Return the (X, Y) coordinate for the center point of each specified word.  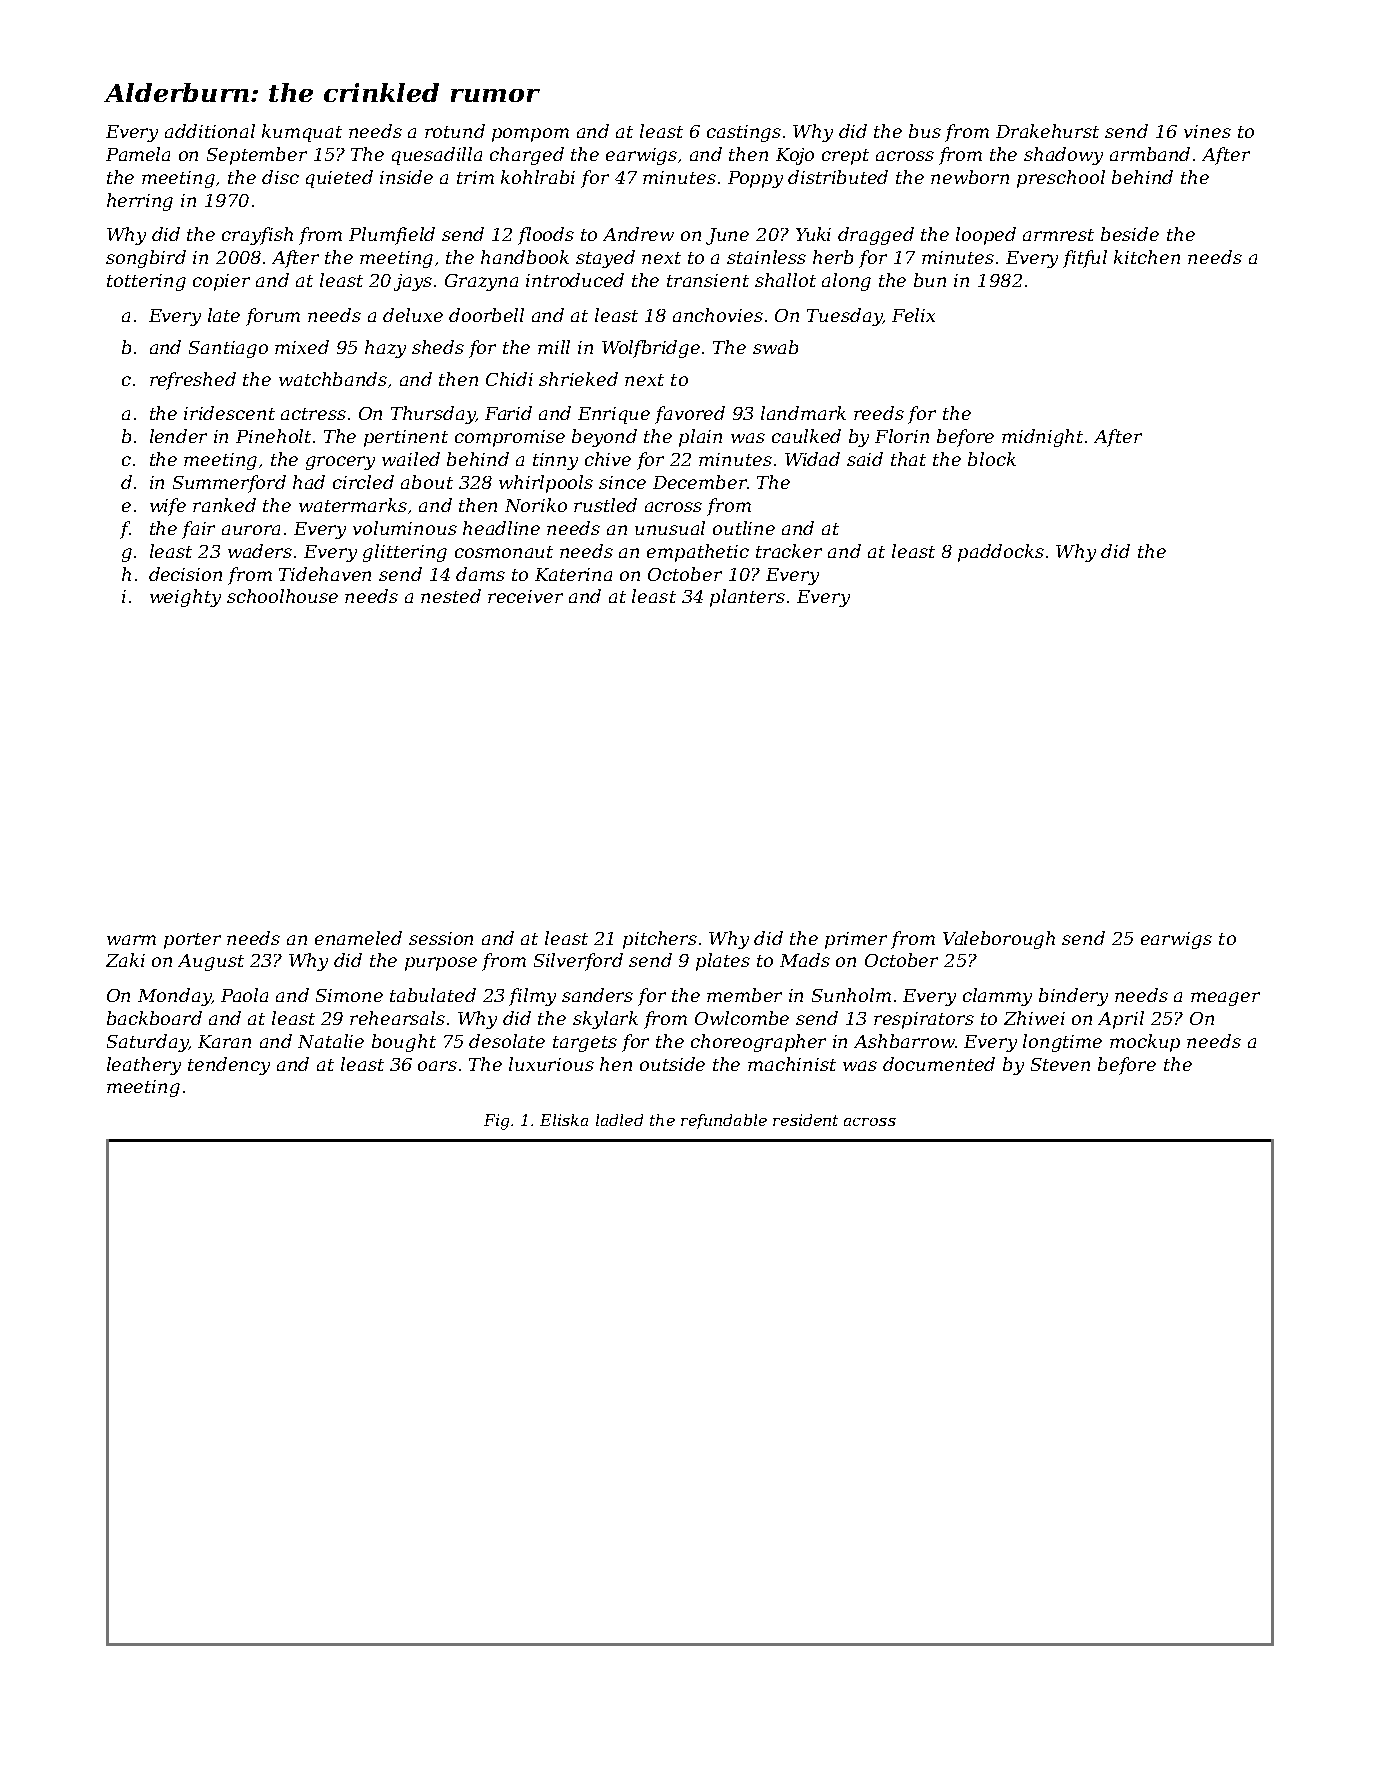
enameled (358, 938)
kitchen (1147, 257)
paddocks (1001, 553)
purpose (441, 964)
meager (1225, 999)
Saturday (148, 1043)
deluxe (413, 315)
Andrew (638, 234)
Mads (805, 960)
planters (747, 598)
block (992, 459)
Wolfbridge (651, 349)
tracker (789, 551)
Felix (913, 315)
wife (168, 507)
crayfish (257, 236)
